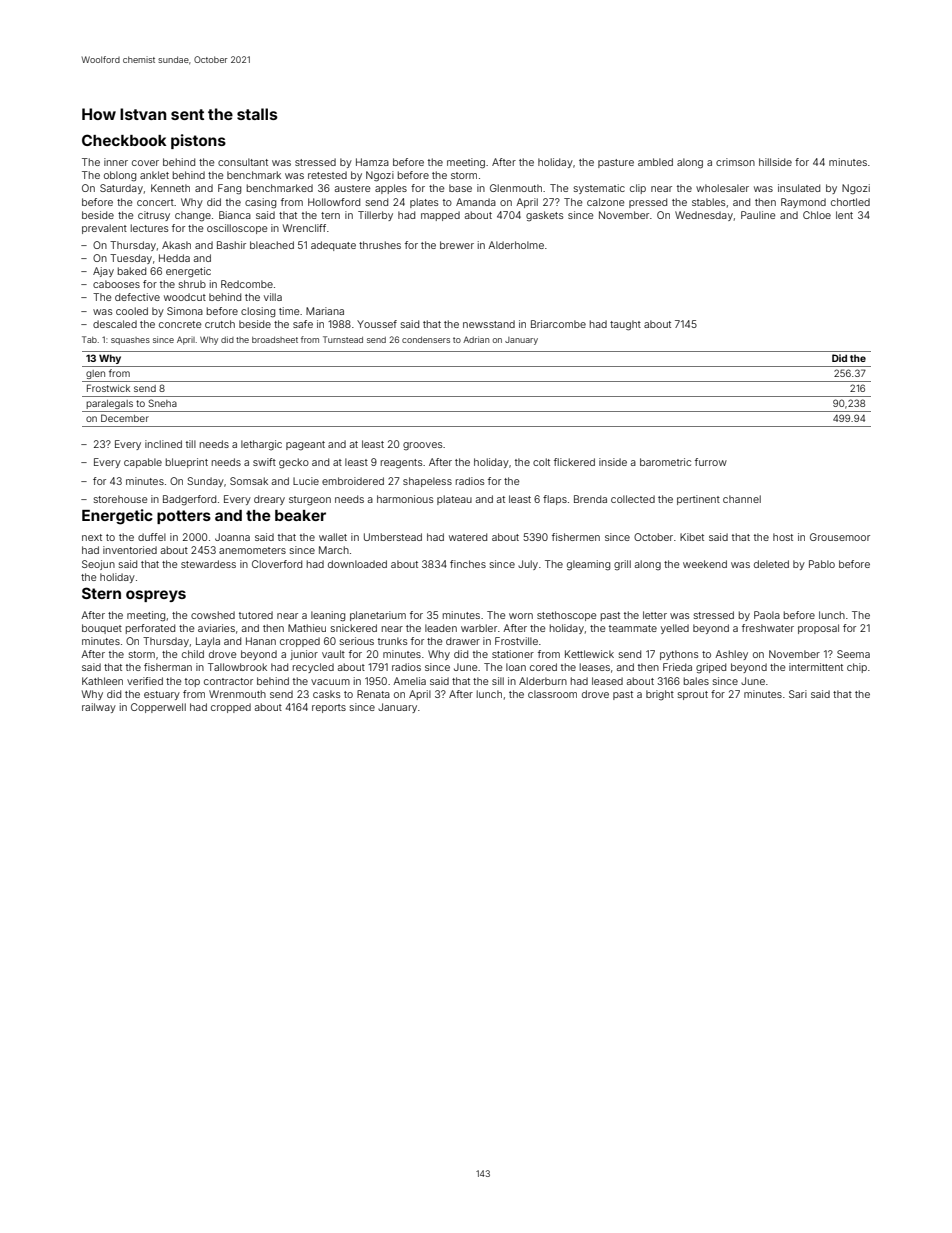 The width and height of the screenshot is (952, 1233). What do you see at coordinates (625, 325) in the screenshot?
I see `taught` at bounding box center [625, 325].
